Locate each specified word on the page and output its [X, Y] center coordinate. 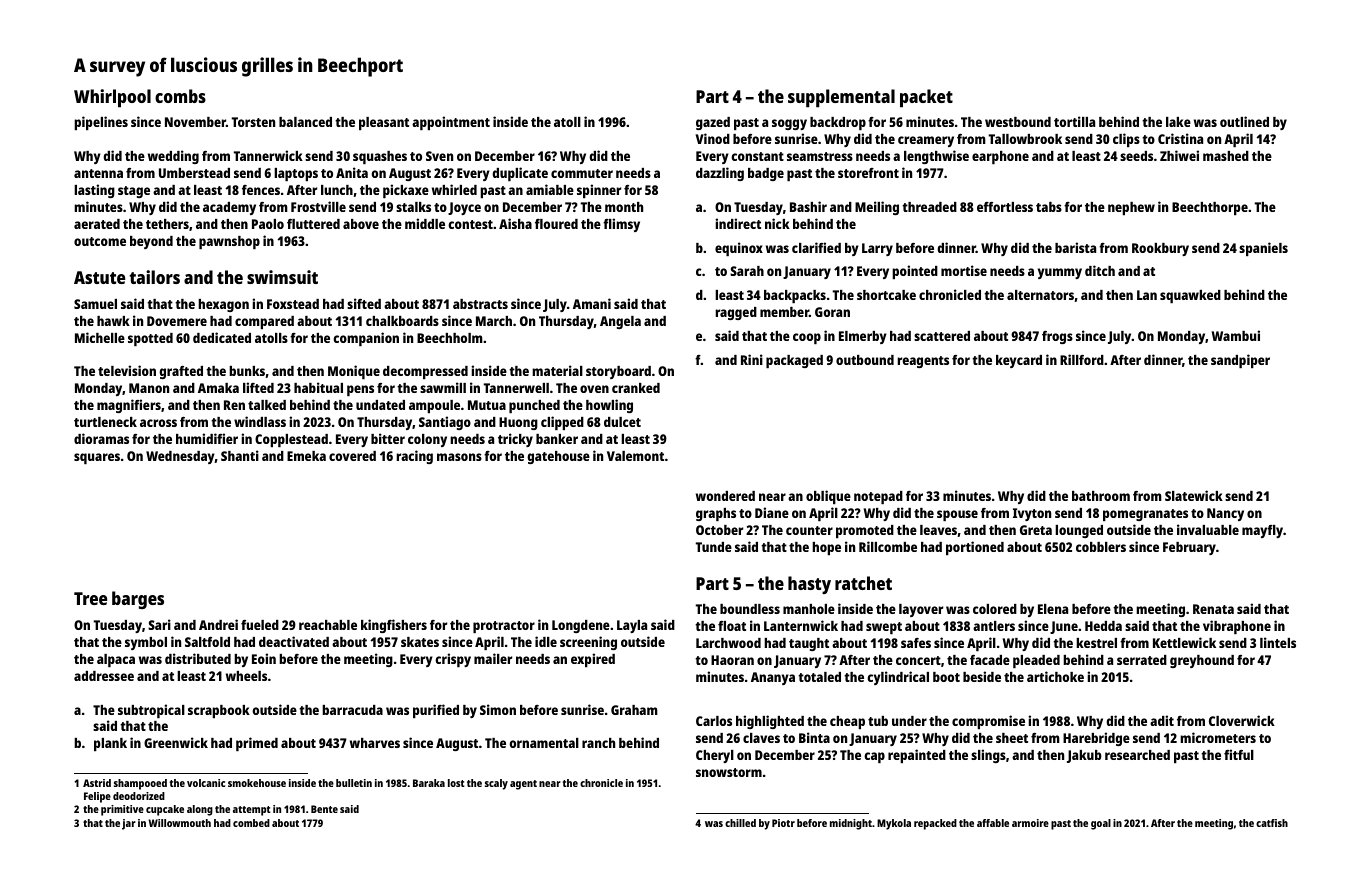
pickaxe [406, 191]
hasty [809, 585]
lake [1178, 122]
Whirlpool [112, 98]
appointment [451, 123]
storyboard [618, 372]
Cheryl [715, 756]
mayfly [1262, 531]
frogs [1057, 337]
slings [988, 756]
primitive [122, 810]
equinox [739, 249]
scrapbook [219, 711]
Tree [90, 598]
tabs [1049, 207]
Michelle [100, 337]
